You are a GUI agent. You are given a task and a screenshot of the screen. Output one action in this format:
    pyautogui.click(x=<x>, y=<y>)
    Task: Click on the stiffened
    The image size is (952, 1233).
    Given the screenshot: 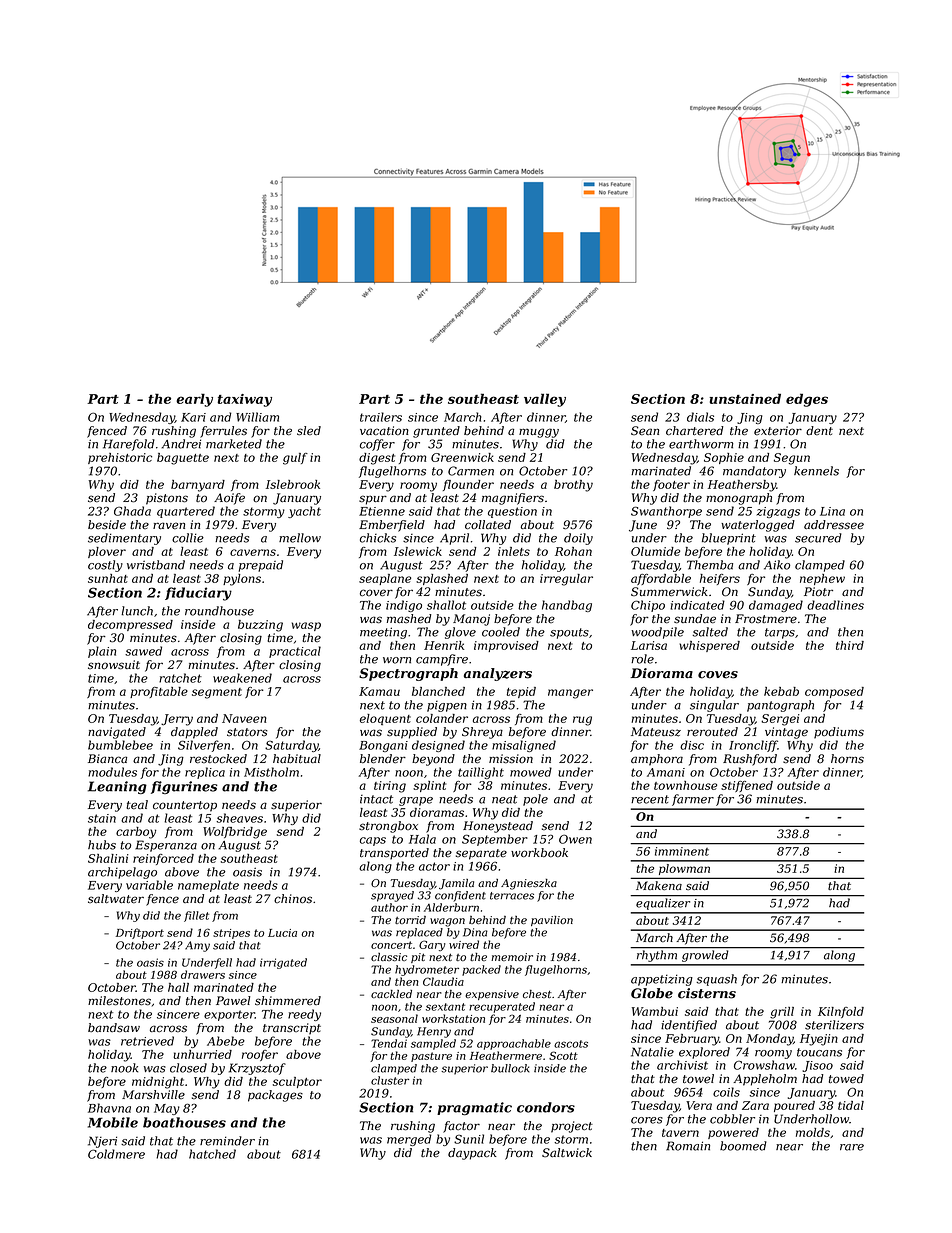 What is the action you would take?
    pyautogui.click(x=747, y=786)
